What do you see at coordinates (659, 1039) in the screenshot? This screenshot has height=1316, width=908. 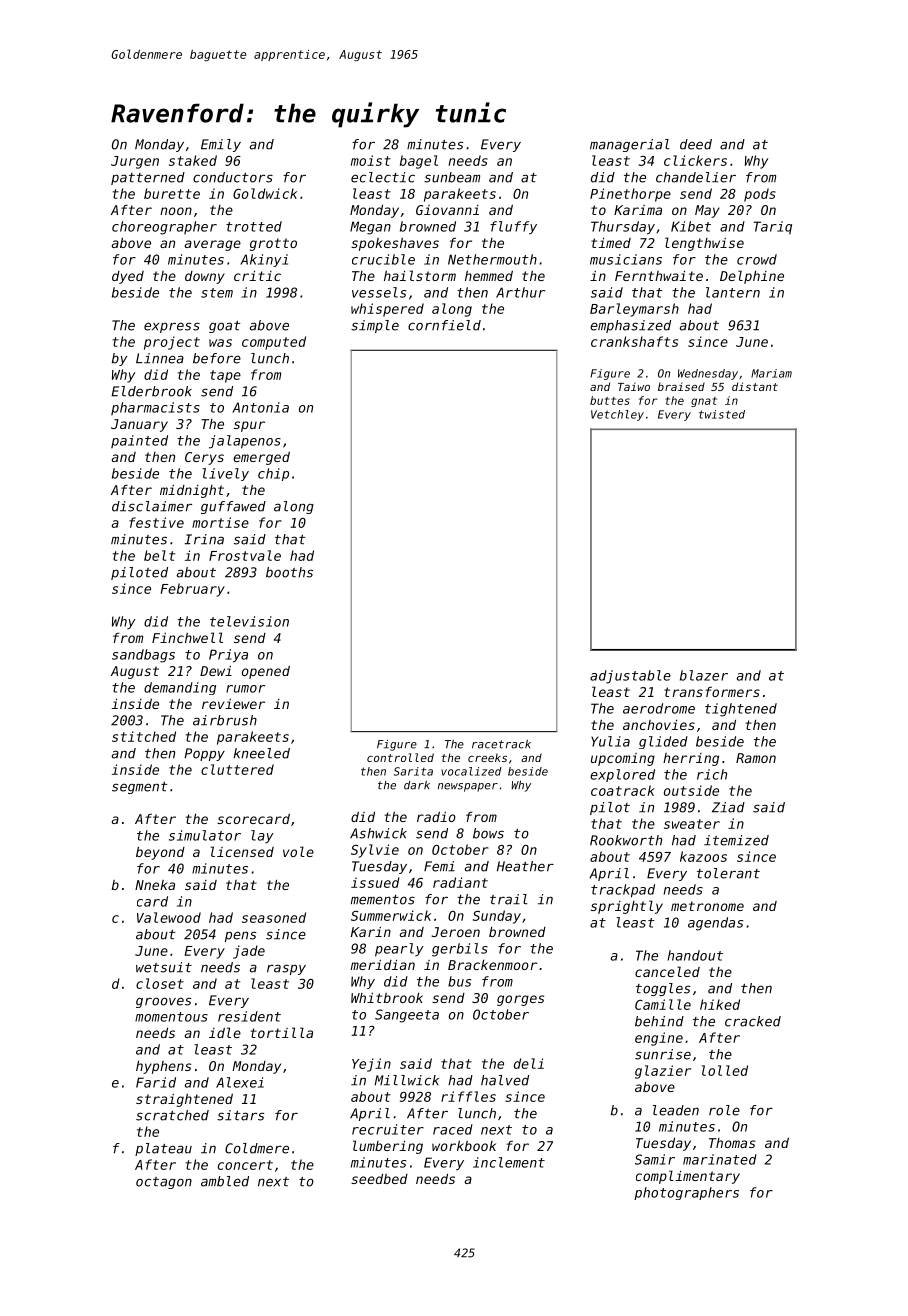 I see `engine` at bounding box center [659, 1039].
